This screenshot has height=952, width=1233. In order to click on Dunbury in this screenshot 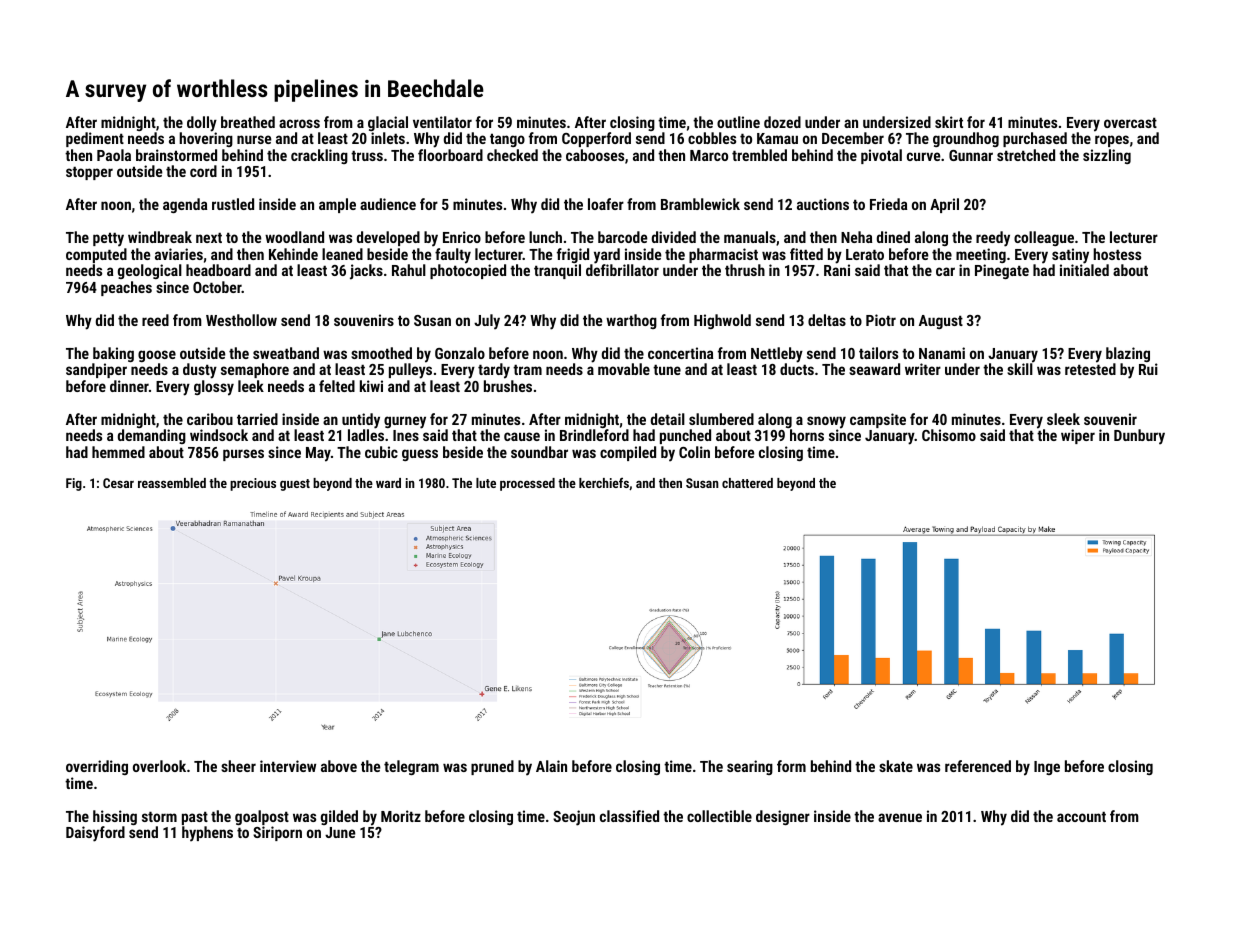, I will do `click(1139, 437)`.
